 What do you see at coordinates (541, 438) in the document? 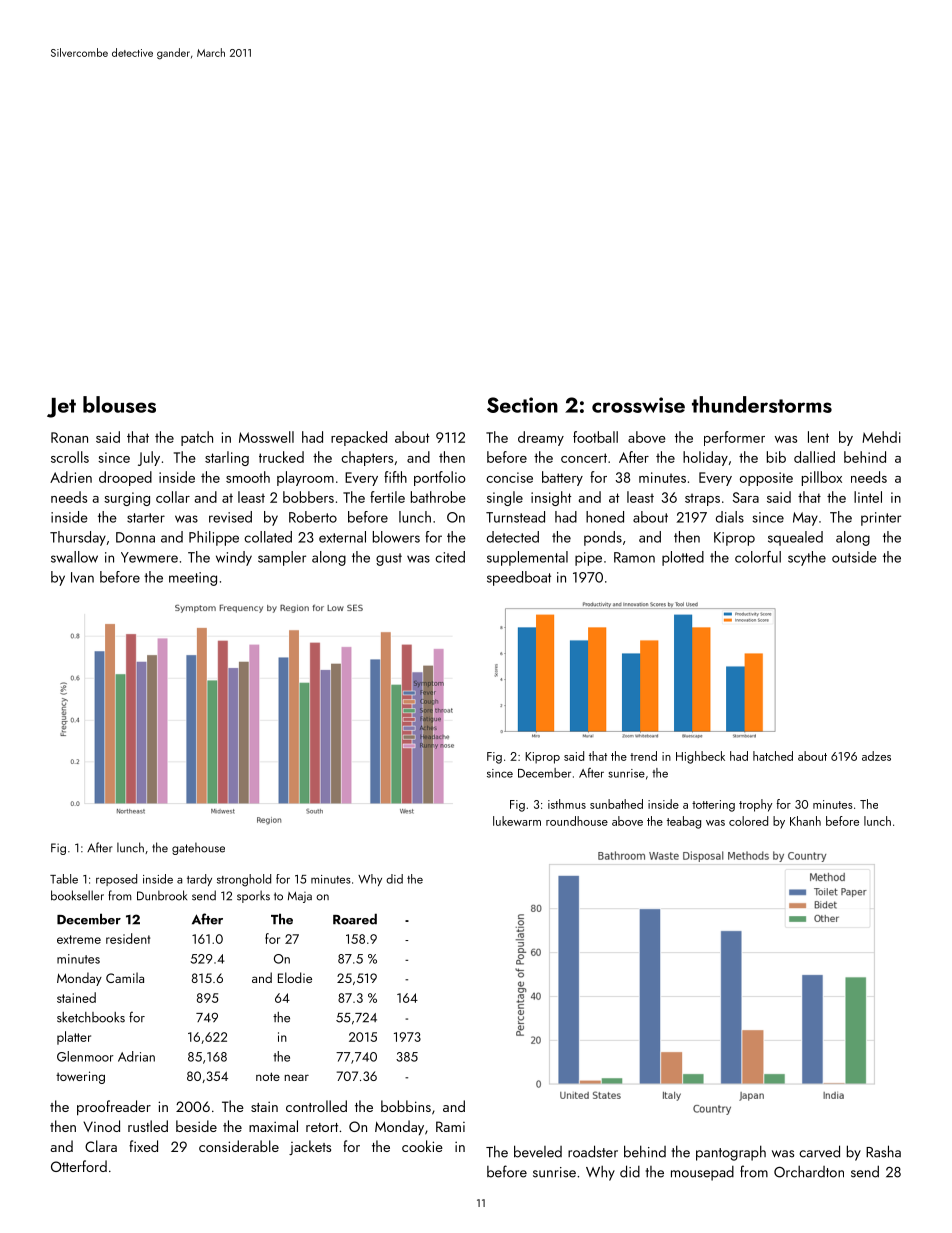
I see `dreamy` at bounding box center [541, 438].
